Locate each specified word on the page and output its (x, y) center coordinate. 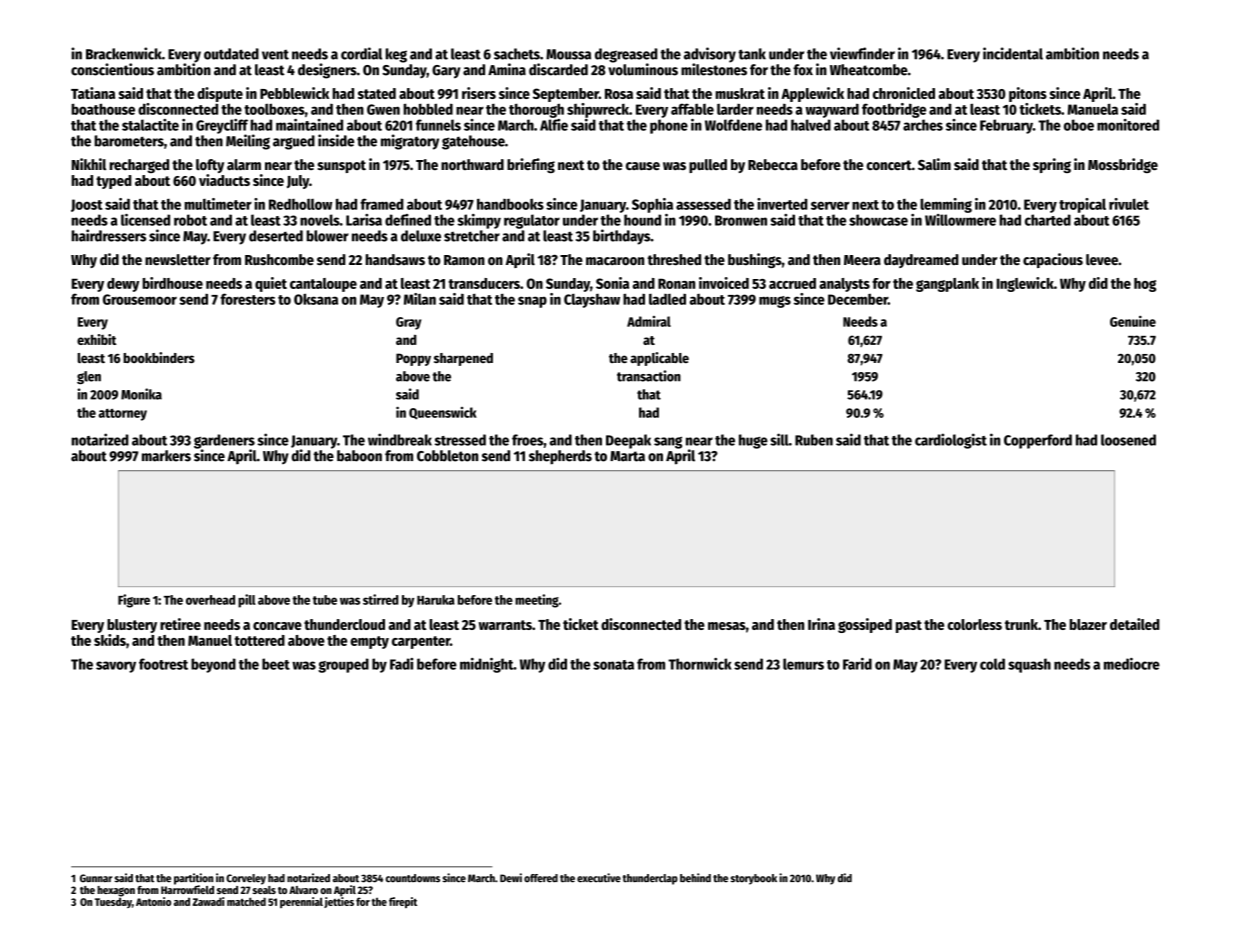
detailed (1135, 624)
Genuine (1133, 321)
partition (193, 879)
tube (325, 600)
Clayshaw (592, 301)
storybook (753, 879)
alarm (244, 164)
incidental (1013, 53)
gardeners (224, 441)
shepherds (560, 457)
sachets (517, 54)
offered (541, 878)
